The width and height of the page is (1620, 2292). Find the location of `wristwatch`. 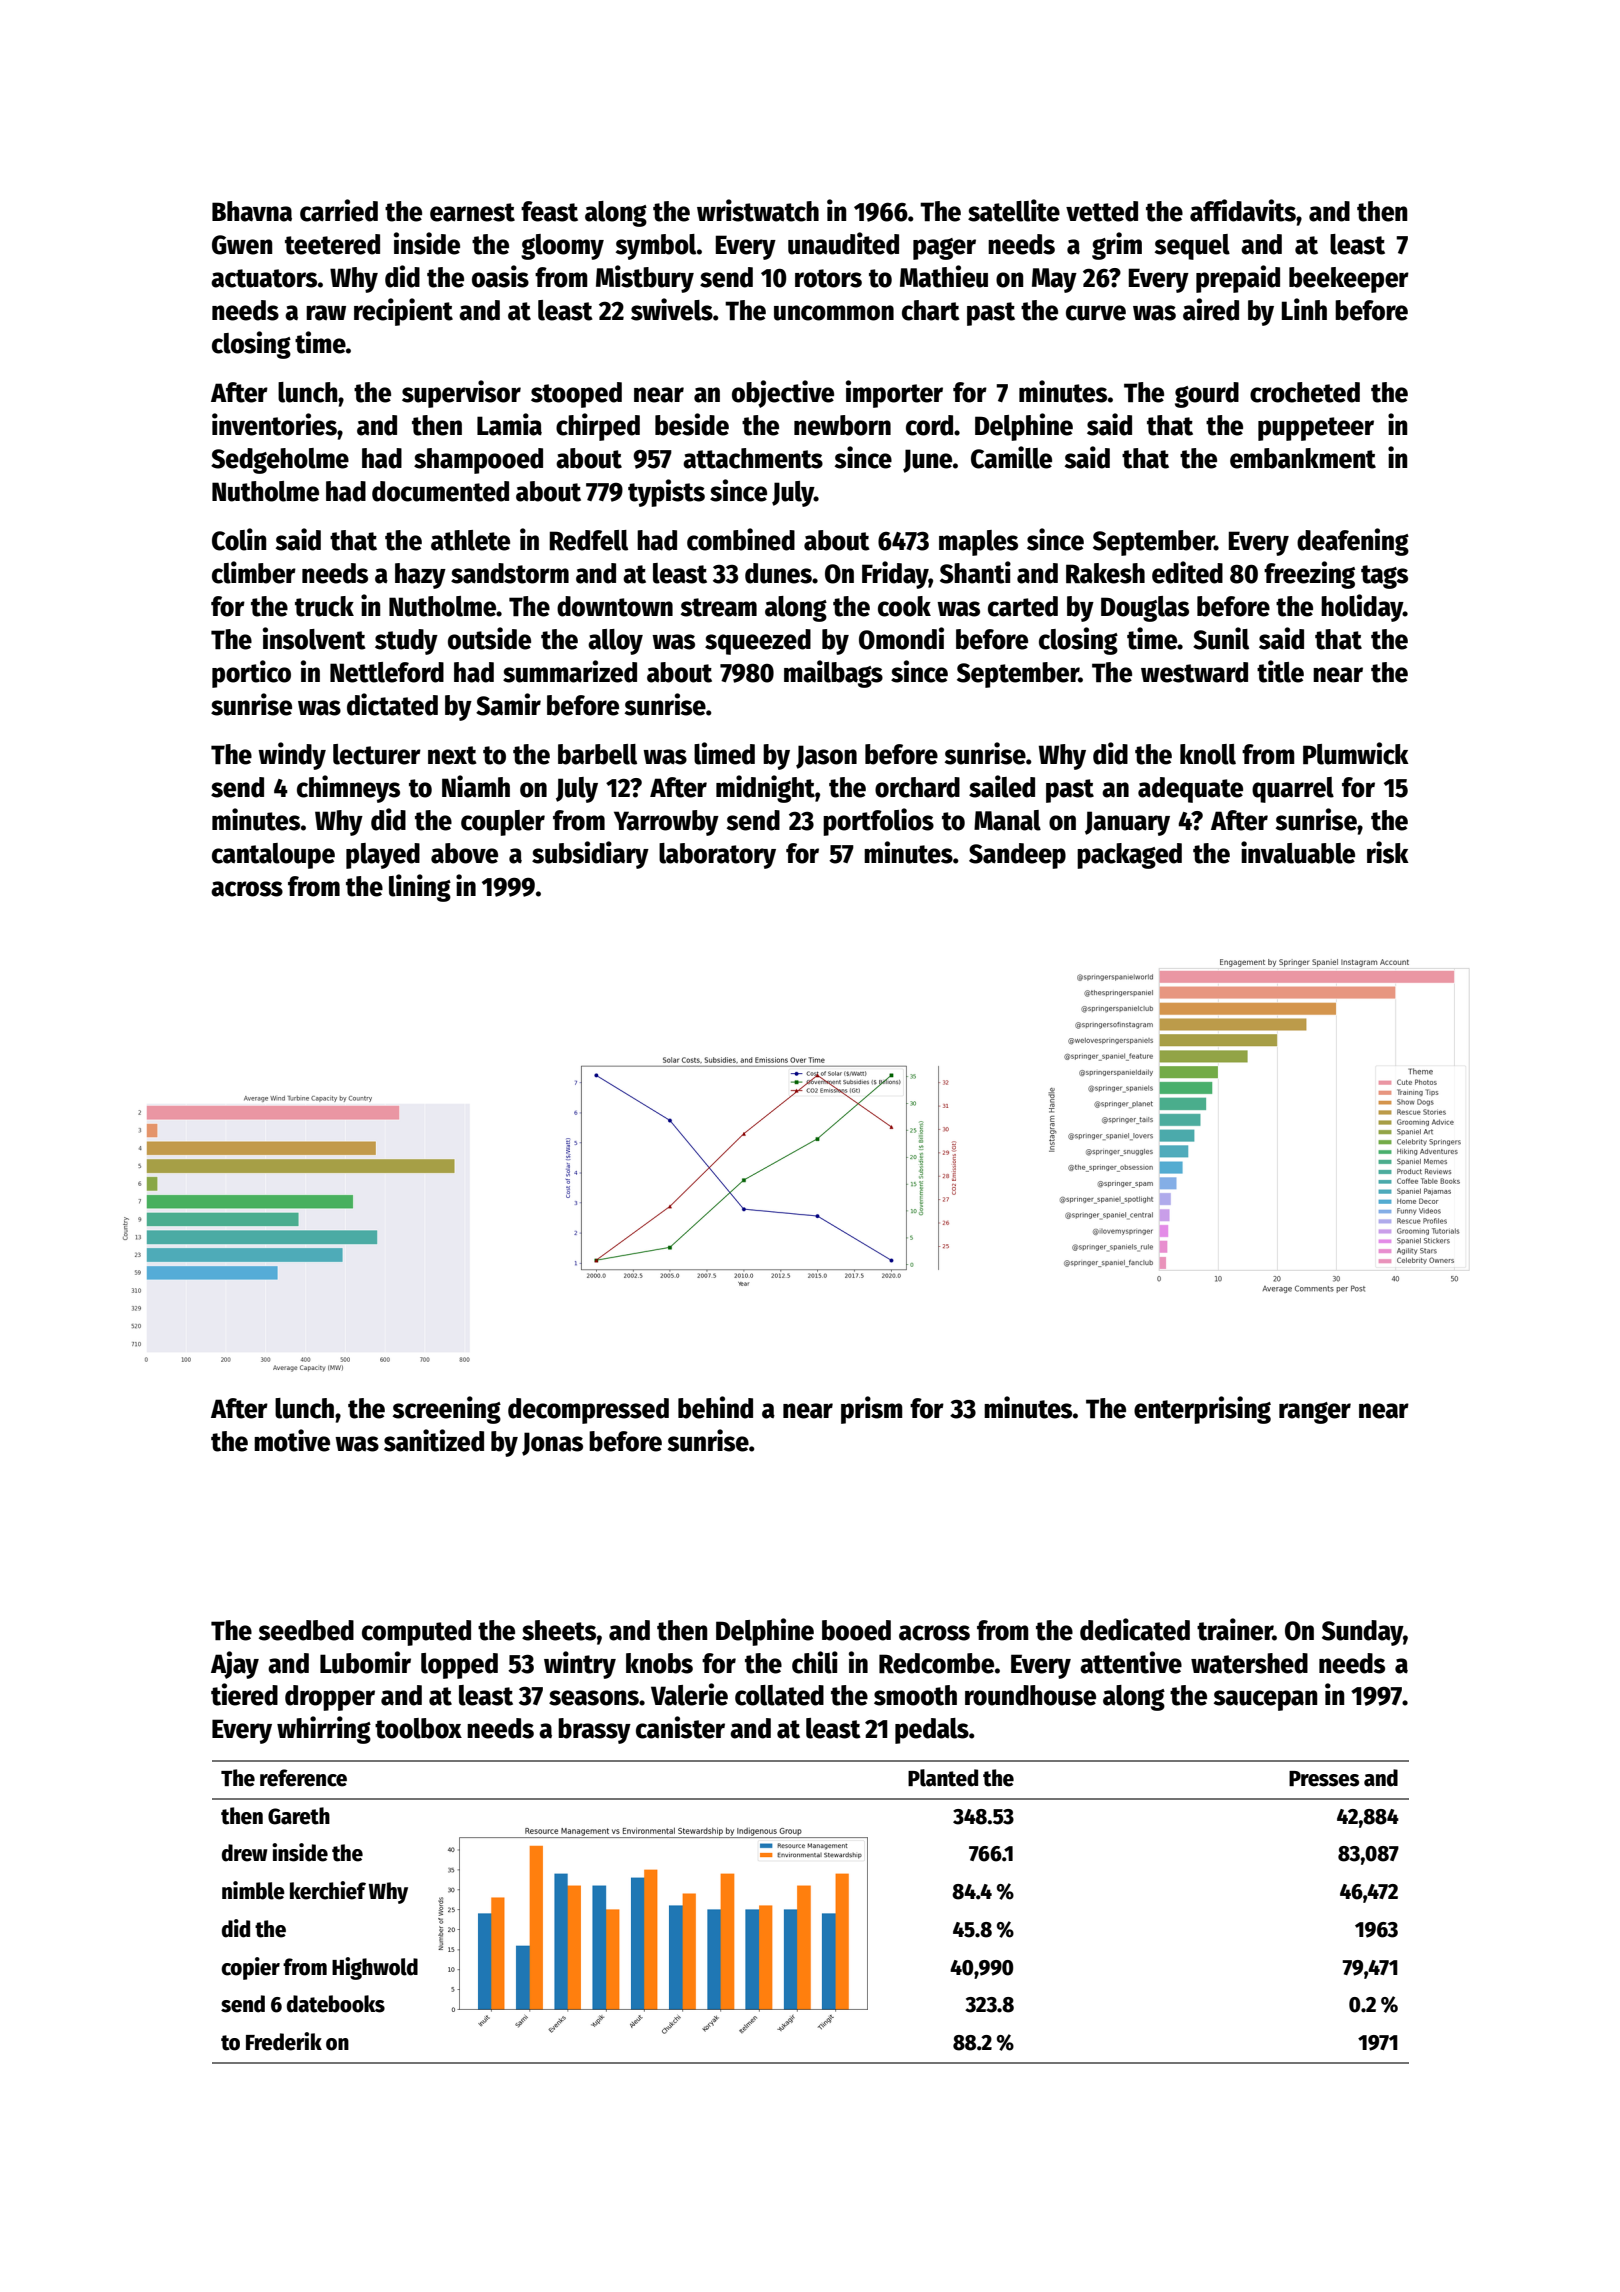

wristwatch is located at coordinates (758, 210).
